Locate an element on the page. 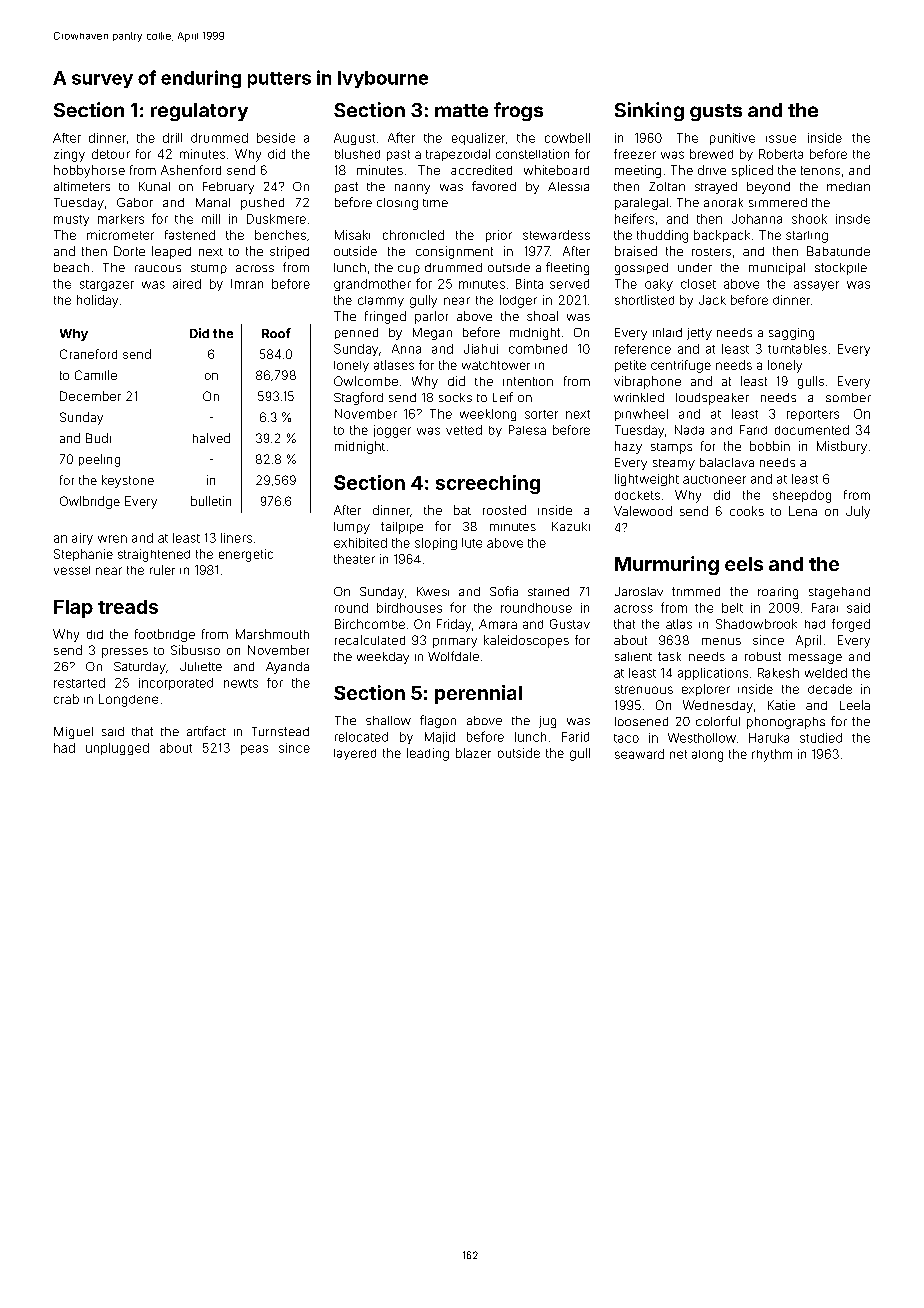 The height and width of the page is (1308, 924). median is located at coordinates (848, 186).
